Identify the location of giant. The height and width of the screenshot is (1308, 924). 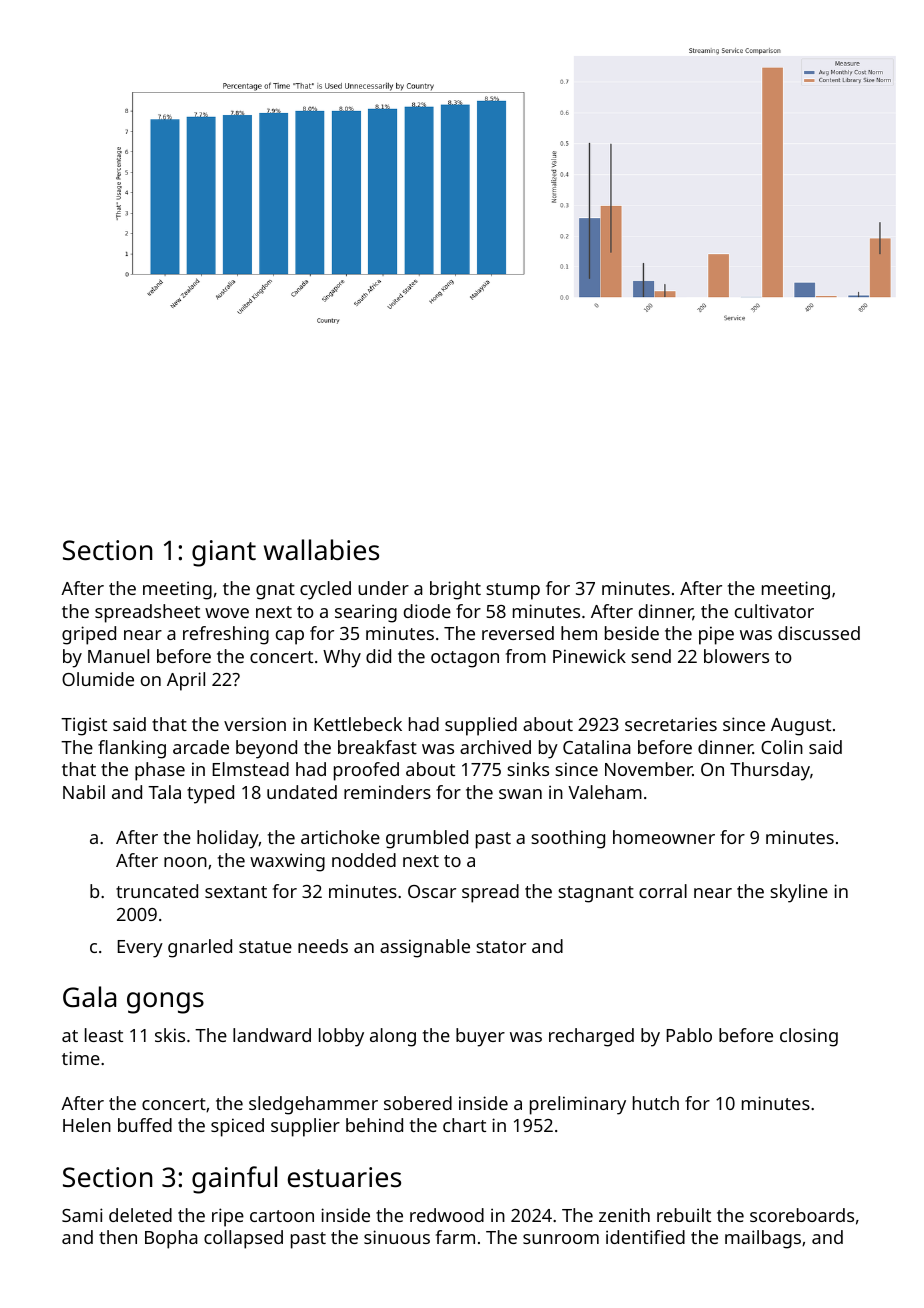
(224, 553).
